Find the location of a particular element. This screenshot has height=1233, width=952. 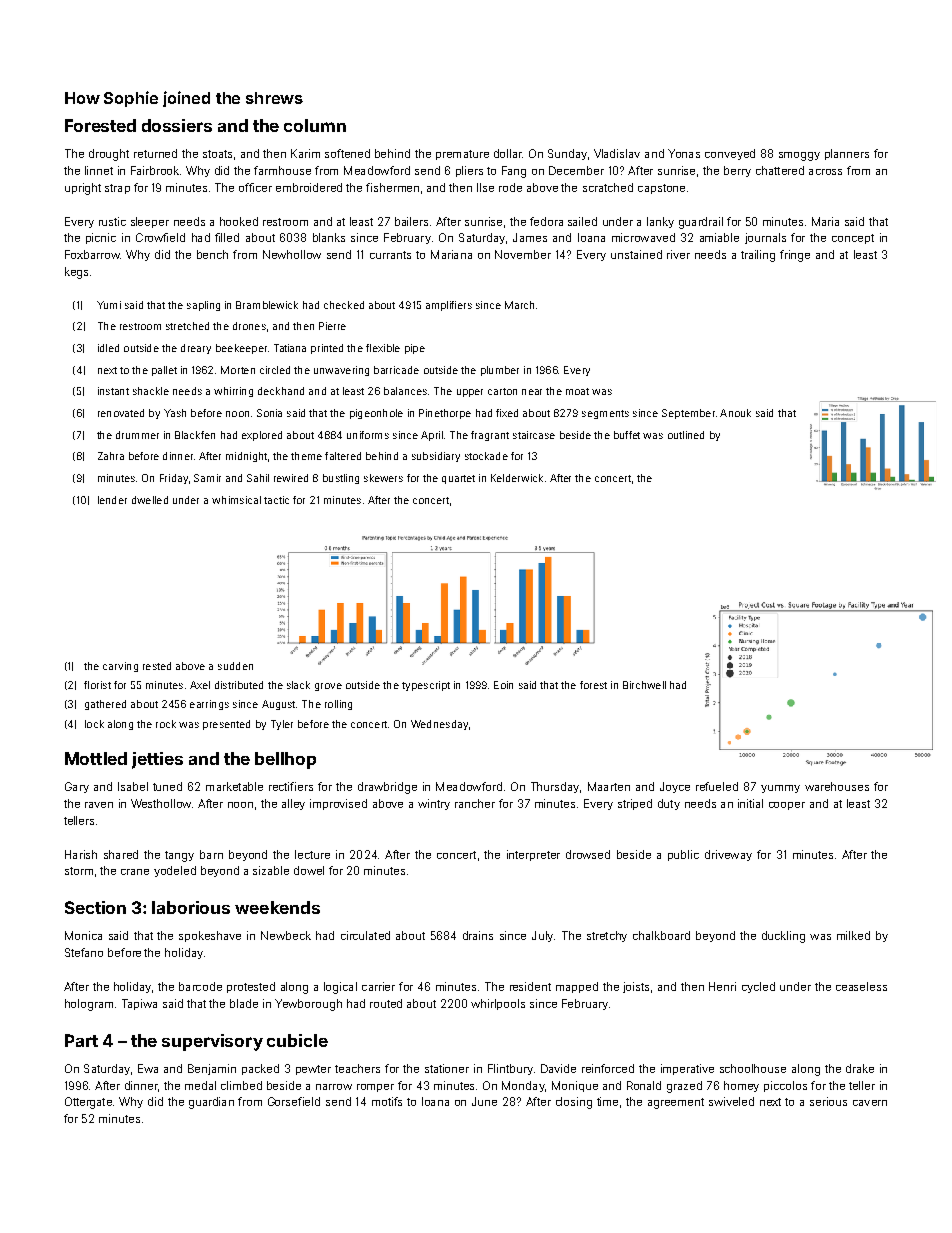

Gorsefield is located at coordinates (294, 1101).
